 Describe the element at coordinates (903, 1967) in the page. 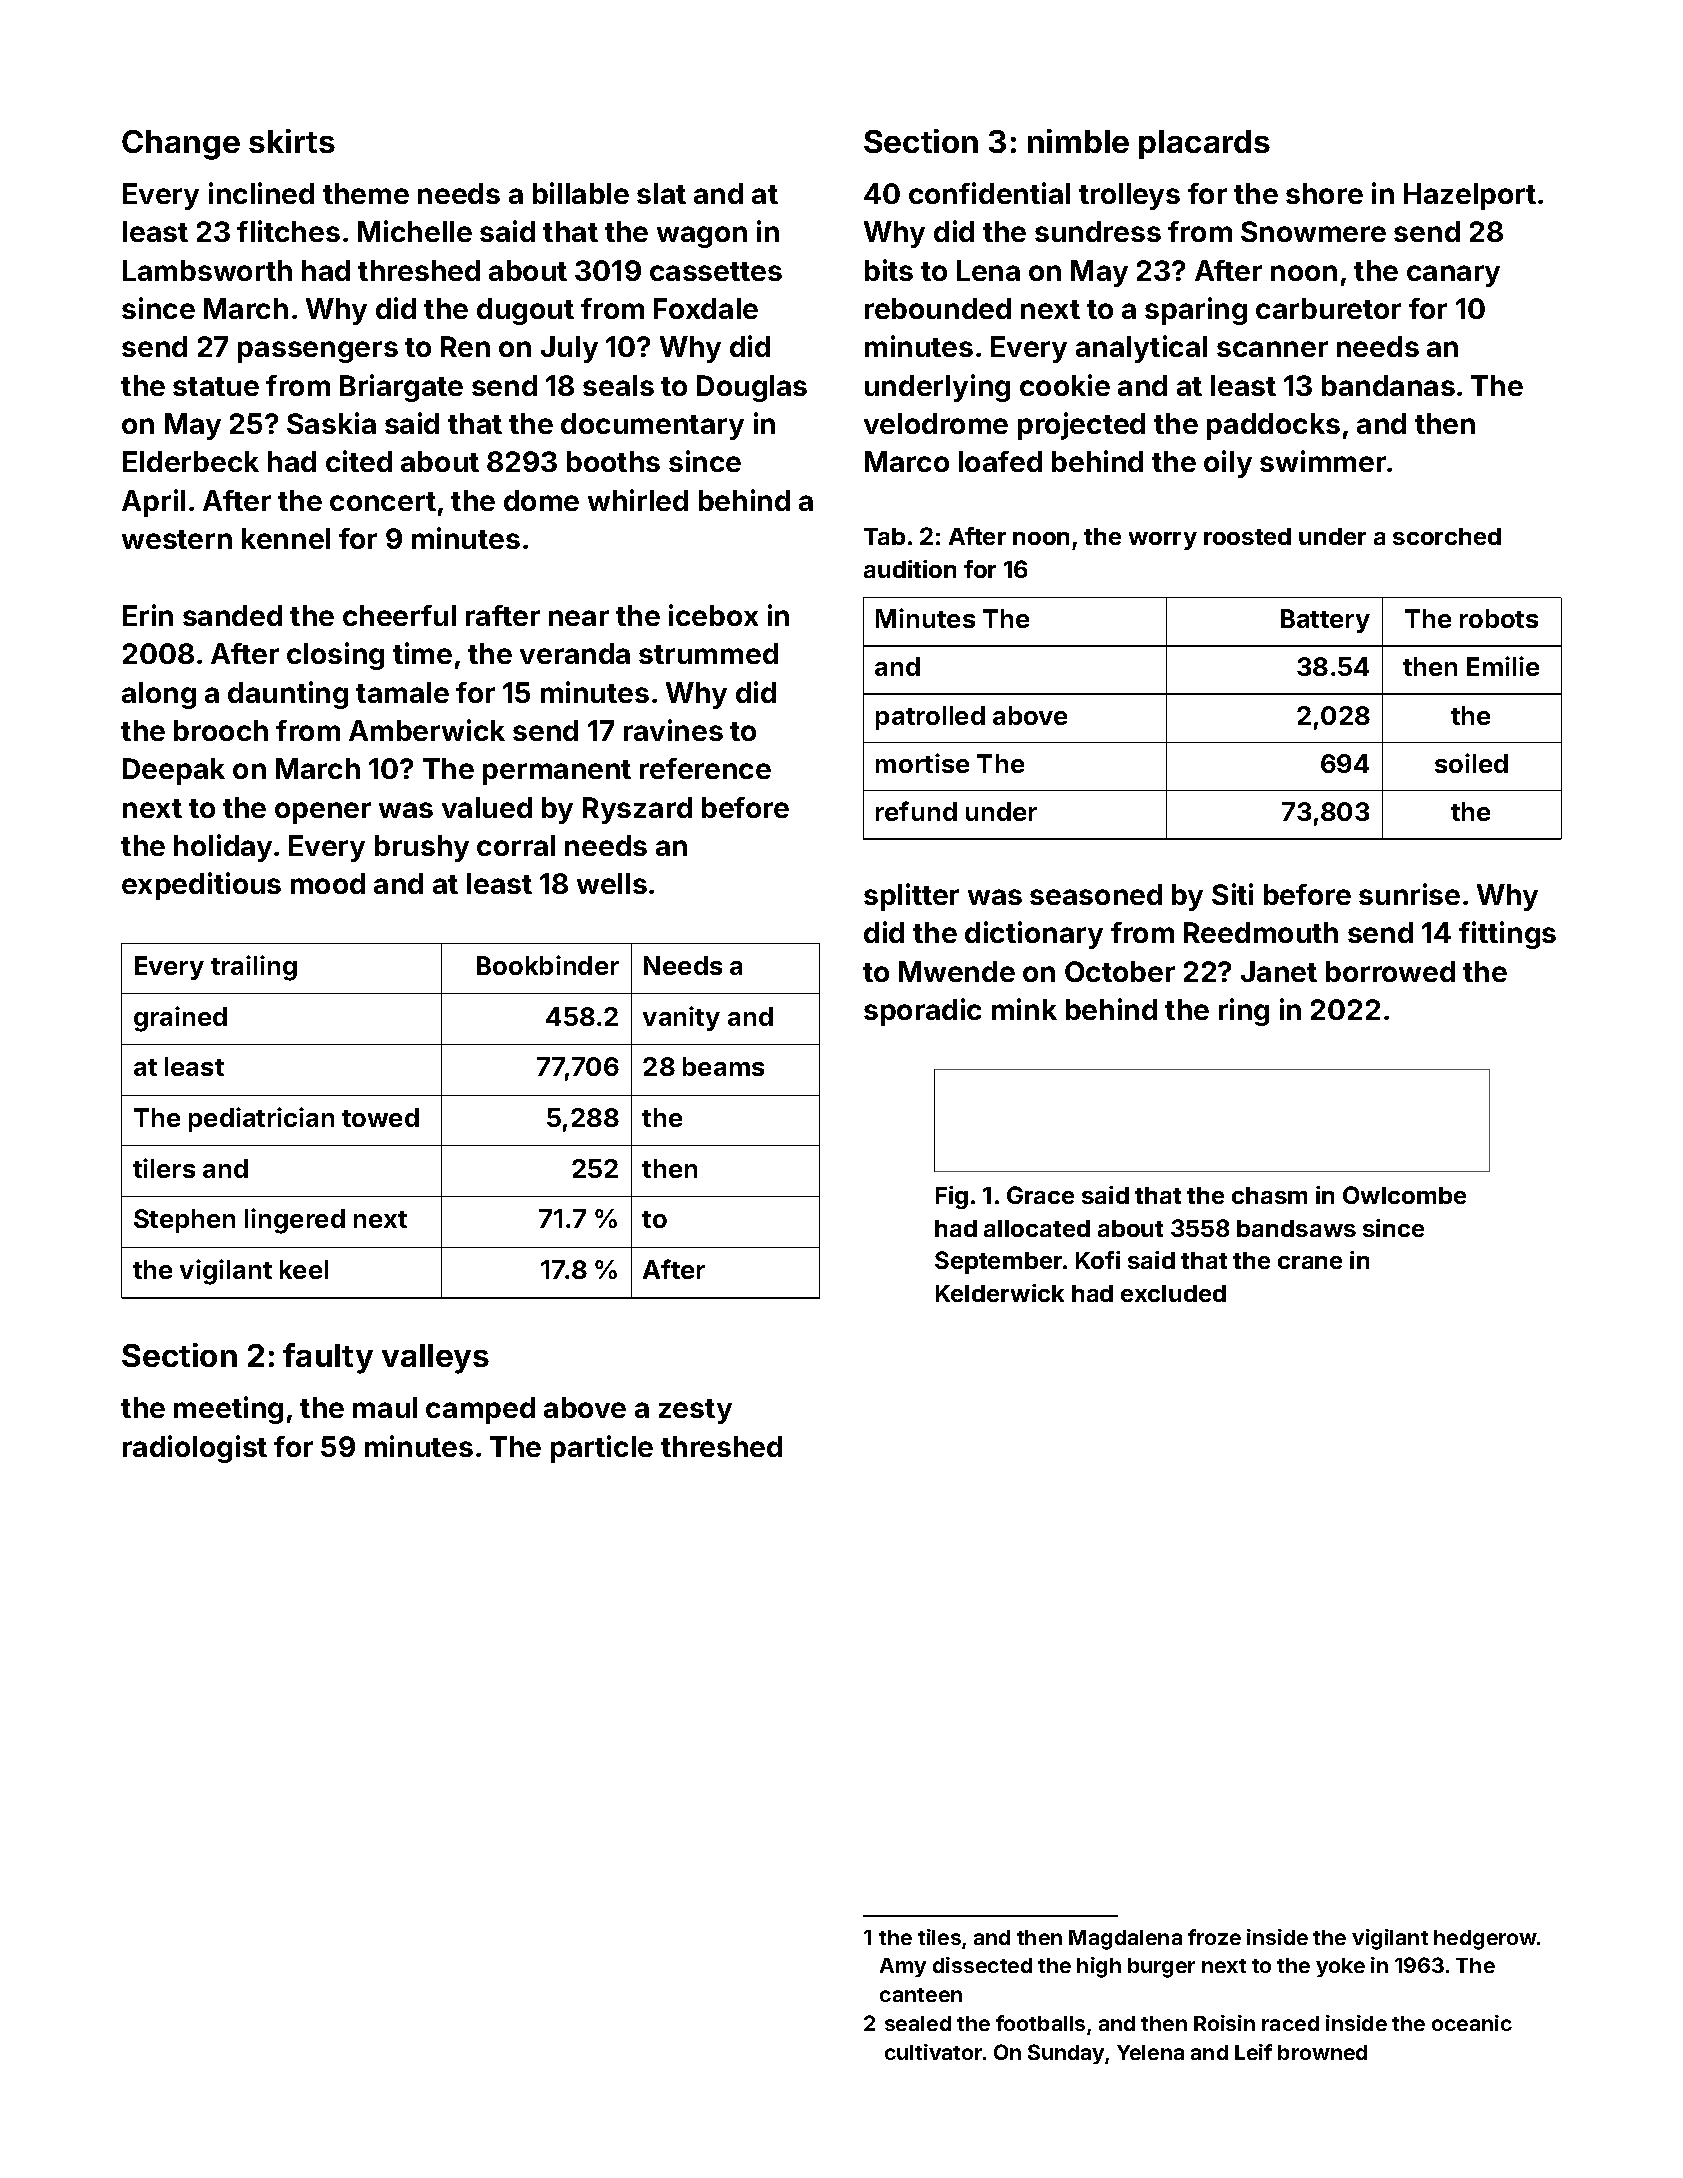

I see `Amy` at that location.
